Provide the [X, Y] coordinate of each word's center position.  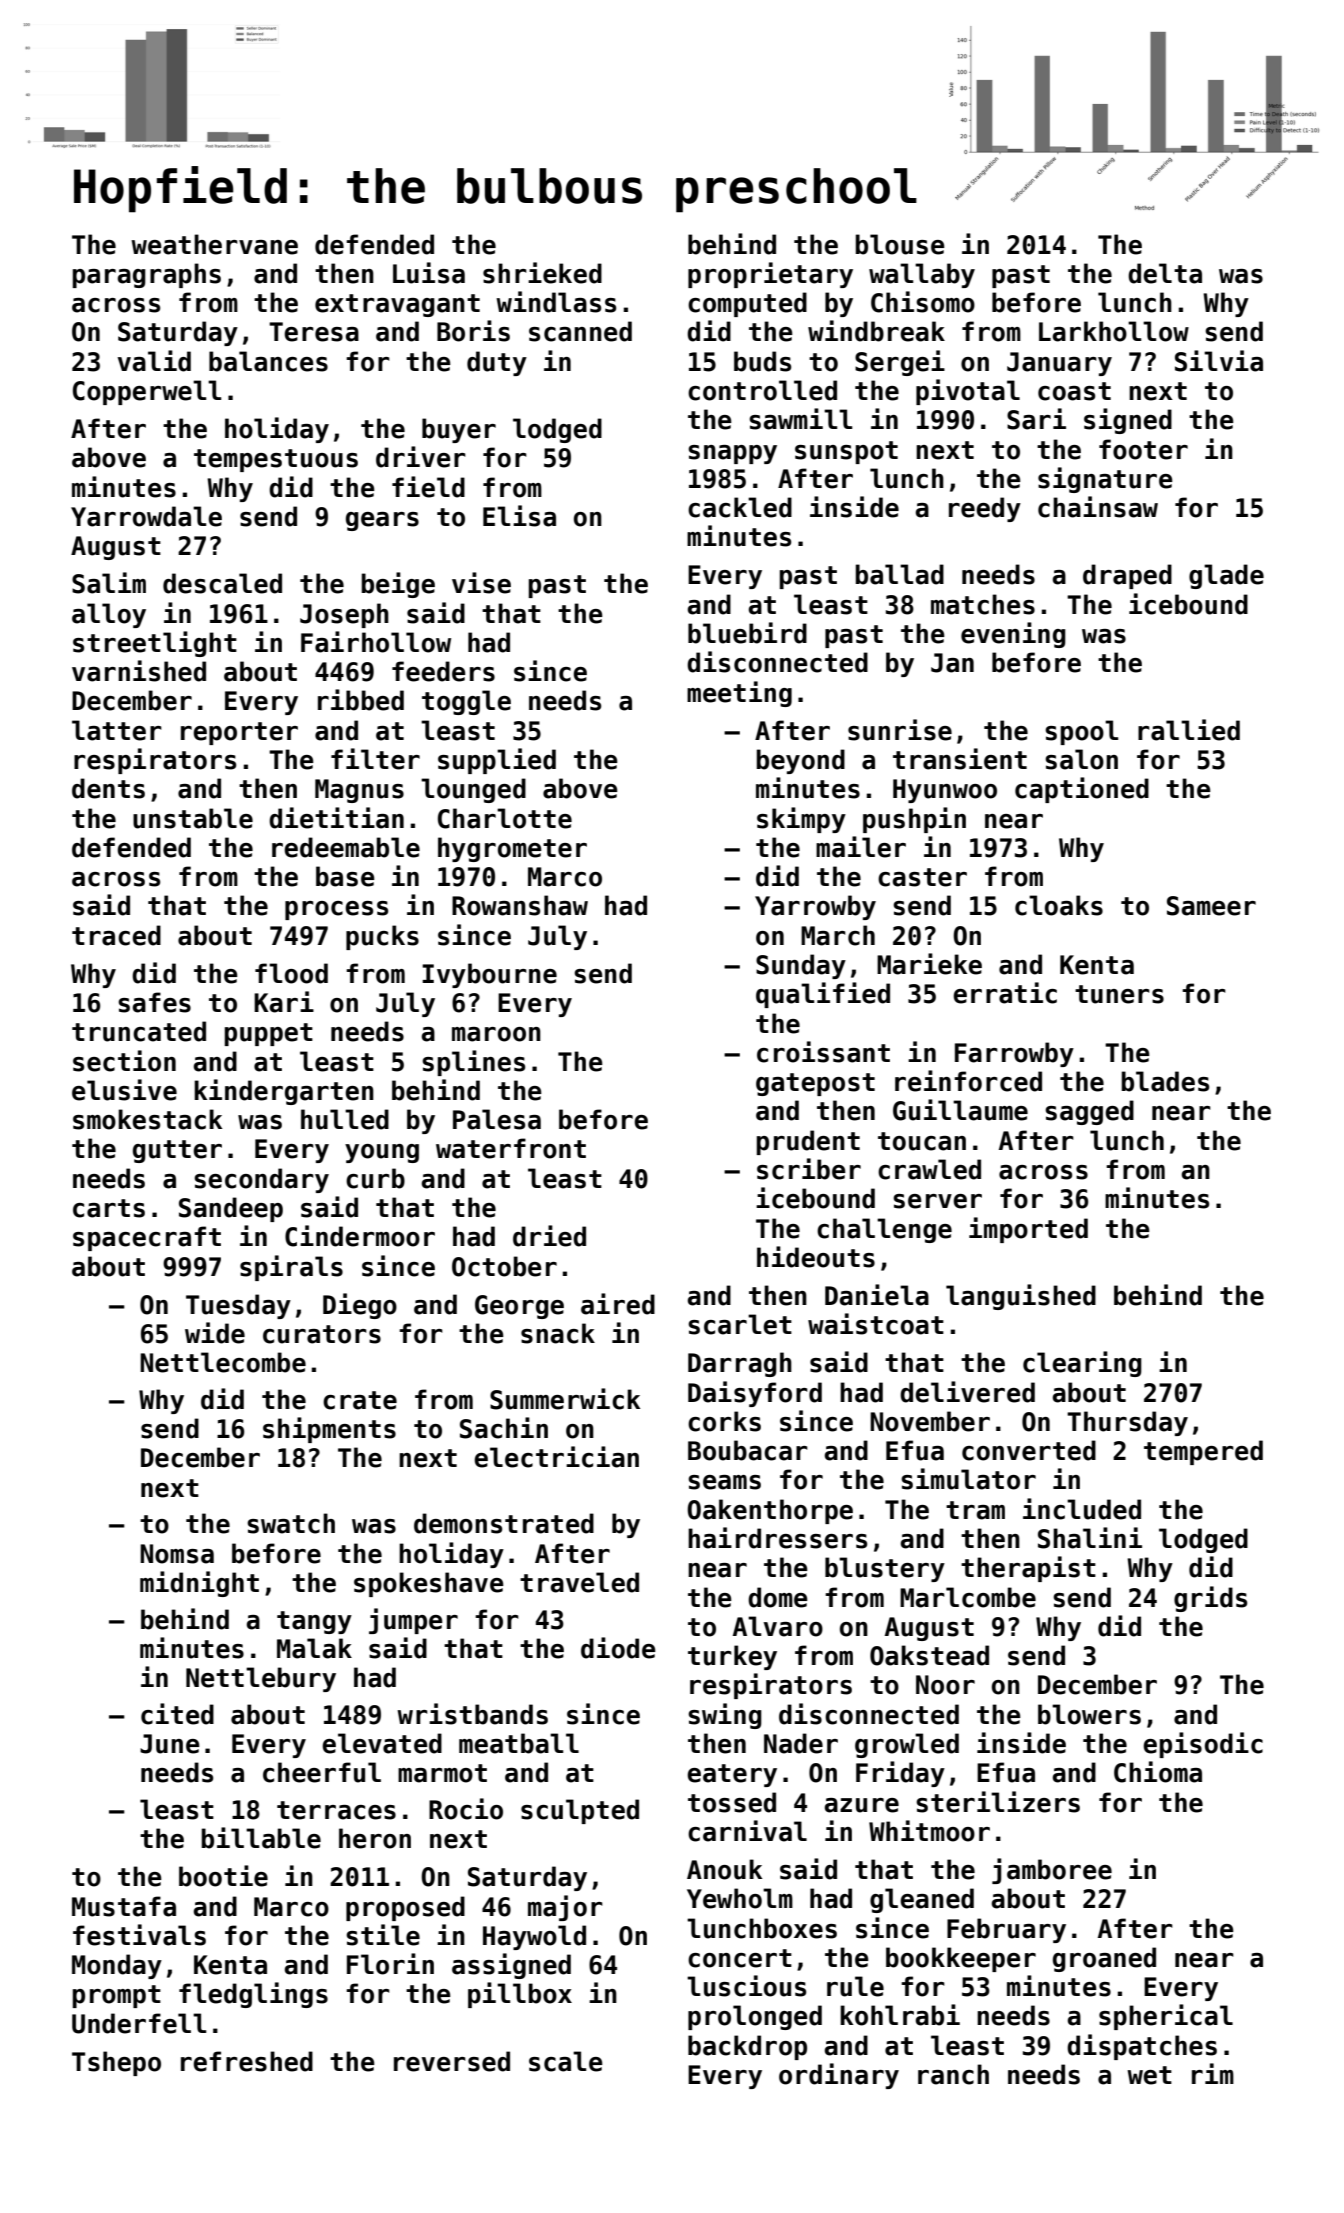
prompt [117, 1996]
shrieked [542, 273]
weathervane [214, 244]
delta [1165, 273]
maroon [496, 1034]
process [336, 910]
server [937, 1201]
